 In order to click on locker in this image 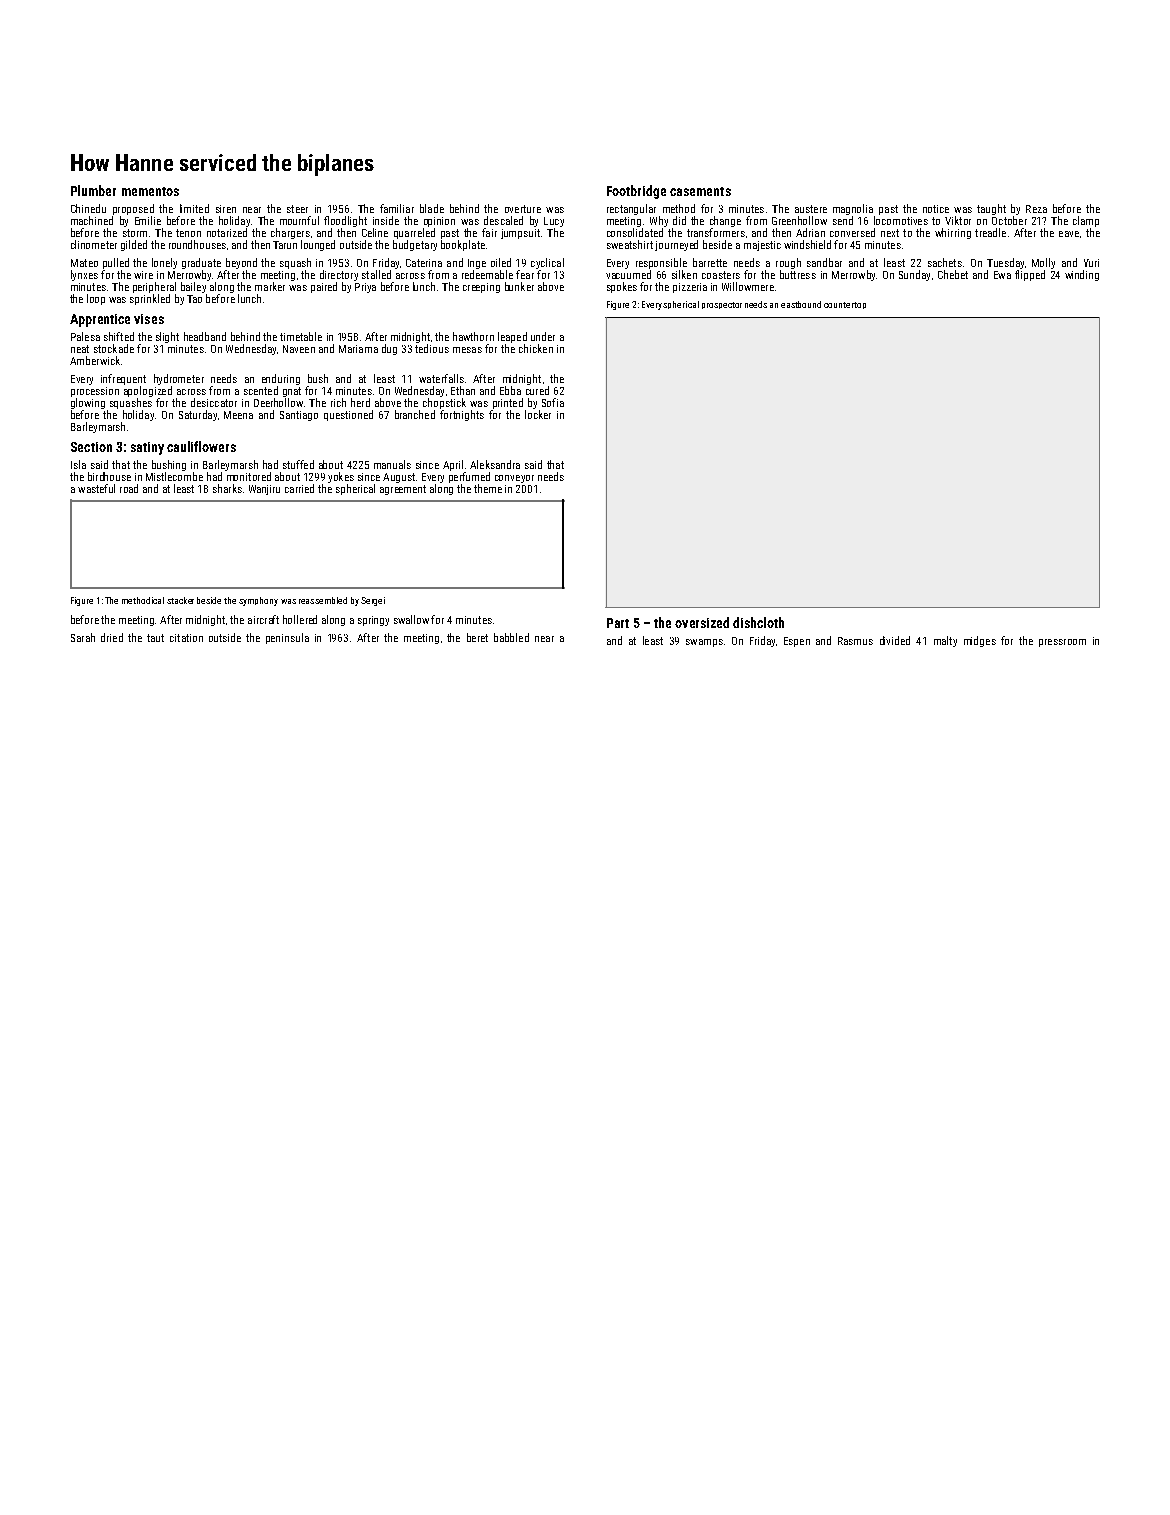, I will do `click(538, 414)`.
